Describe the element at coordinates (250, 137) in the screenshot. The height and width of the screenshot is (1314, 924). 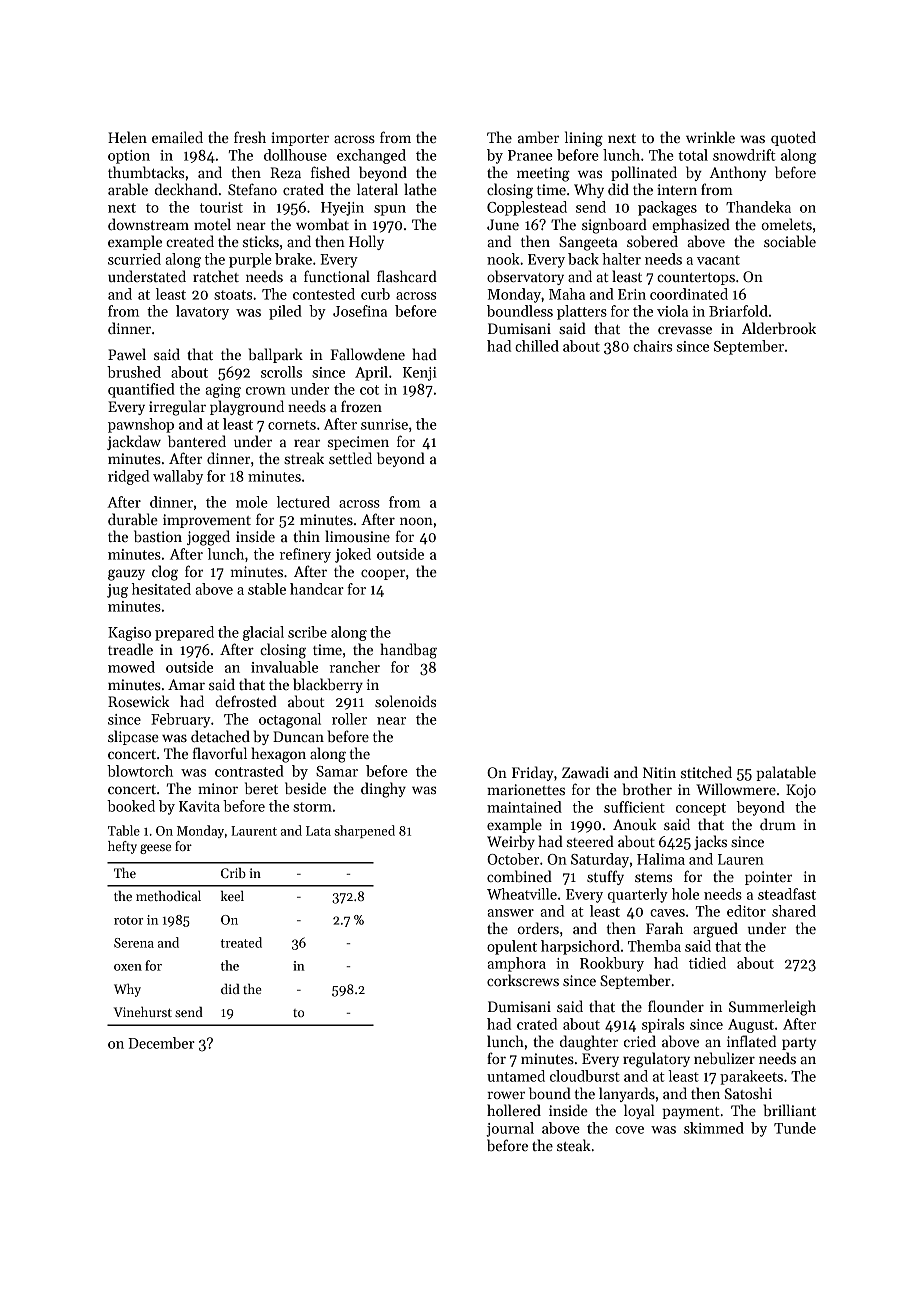
I see `fresh` at that location.
